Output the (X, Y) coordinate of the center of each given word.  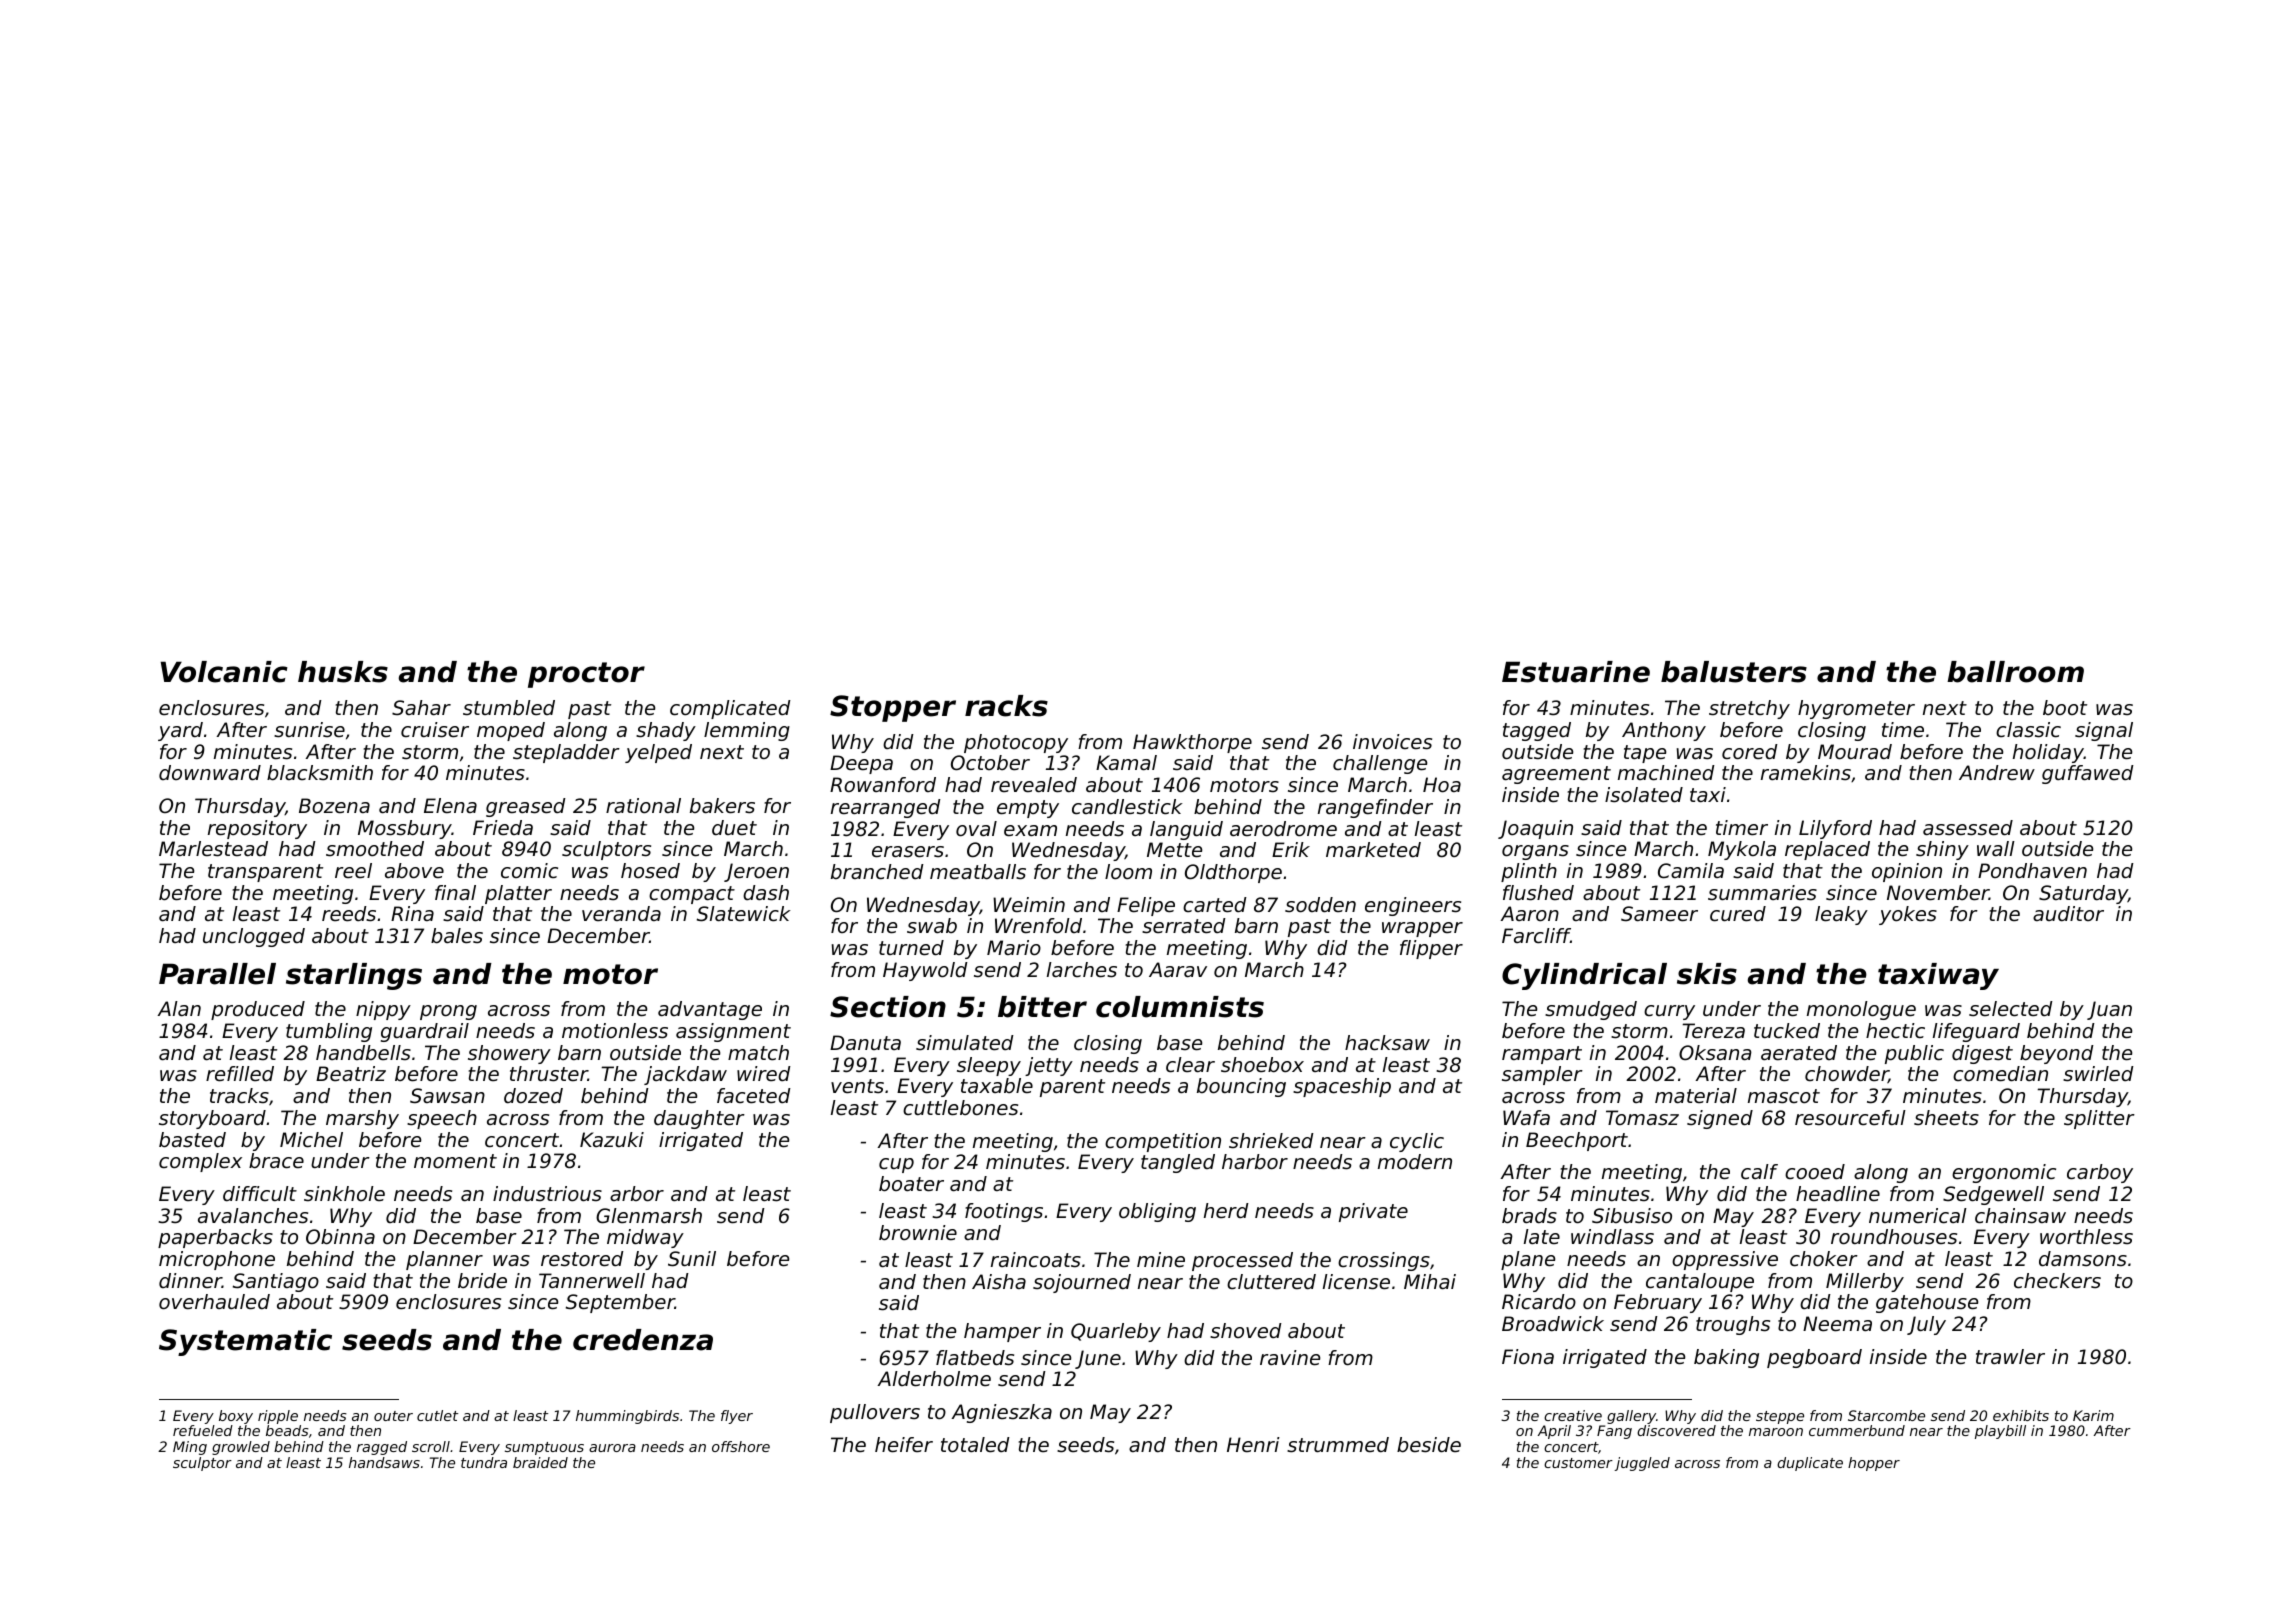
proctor (586, 675)
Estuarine (1576, 672)
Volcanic (224, 672)
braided (540, 1462)
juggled (1642, 1464)
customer (1578, 1463)
